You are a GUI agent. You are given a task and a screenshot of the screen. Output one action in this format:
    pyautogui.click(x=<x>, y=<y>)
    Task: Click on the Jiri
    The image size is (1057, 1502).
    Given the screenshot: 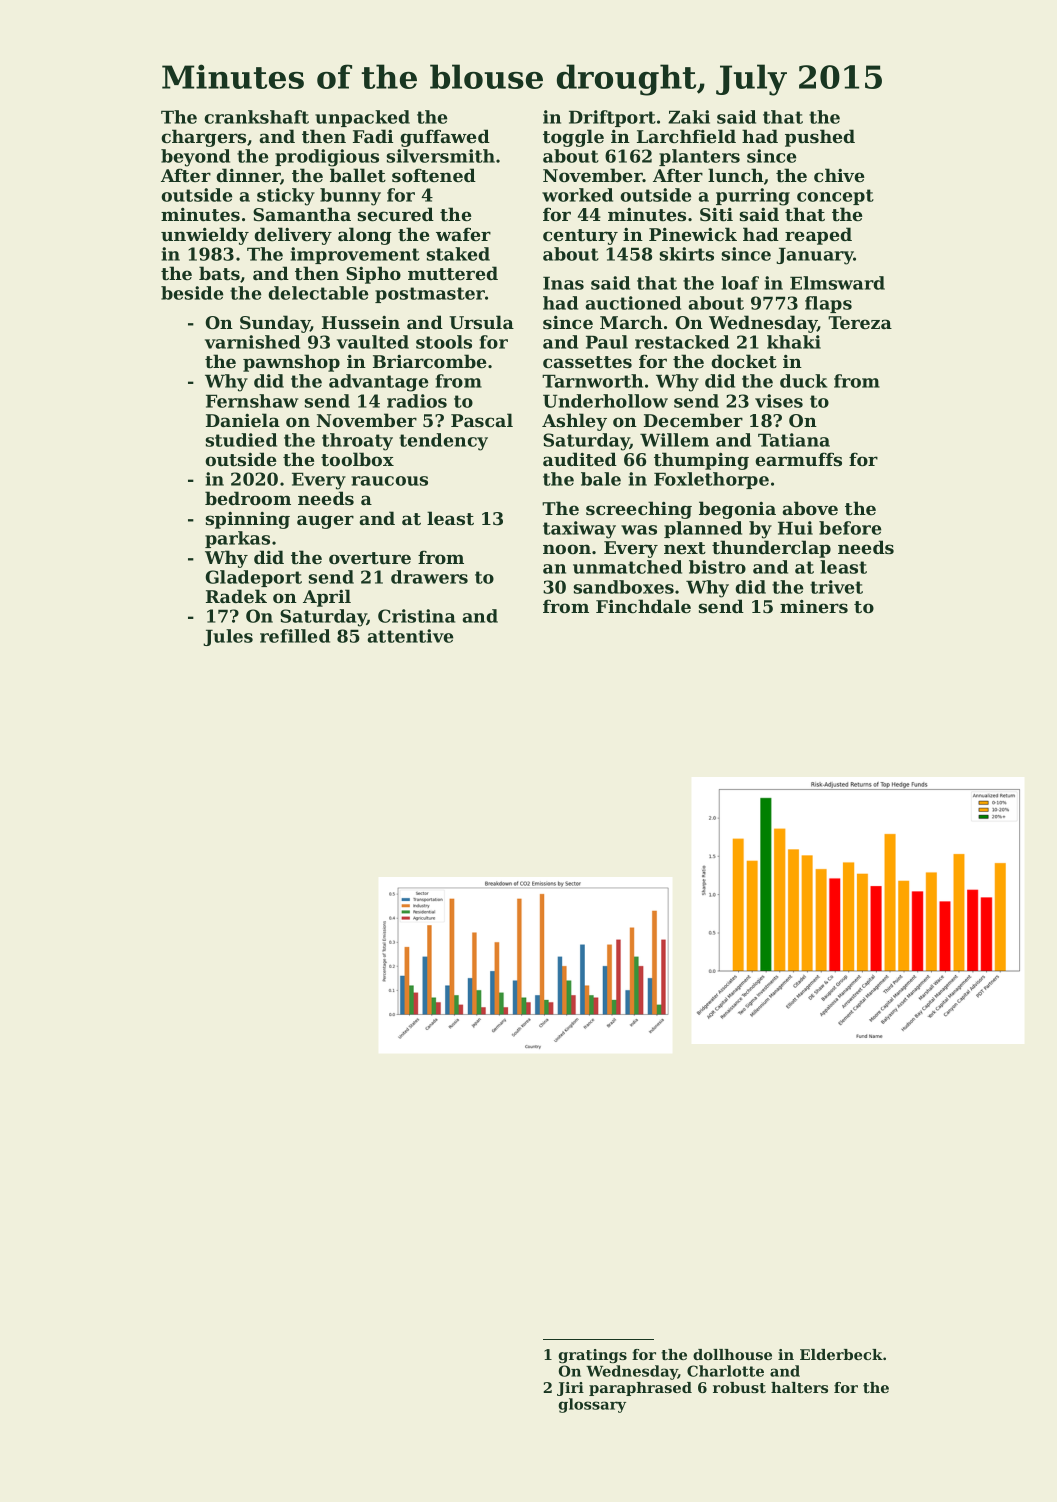 What is the action you would take?
    pyautogui.click(x=570, y=1389)
